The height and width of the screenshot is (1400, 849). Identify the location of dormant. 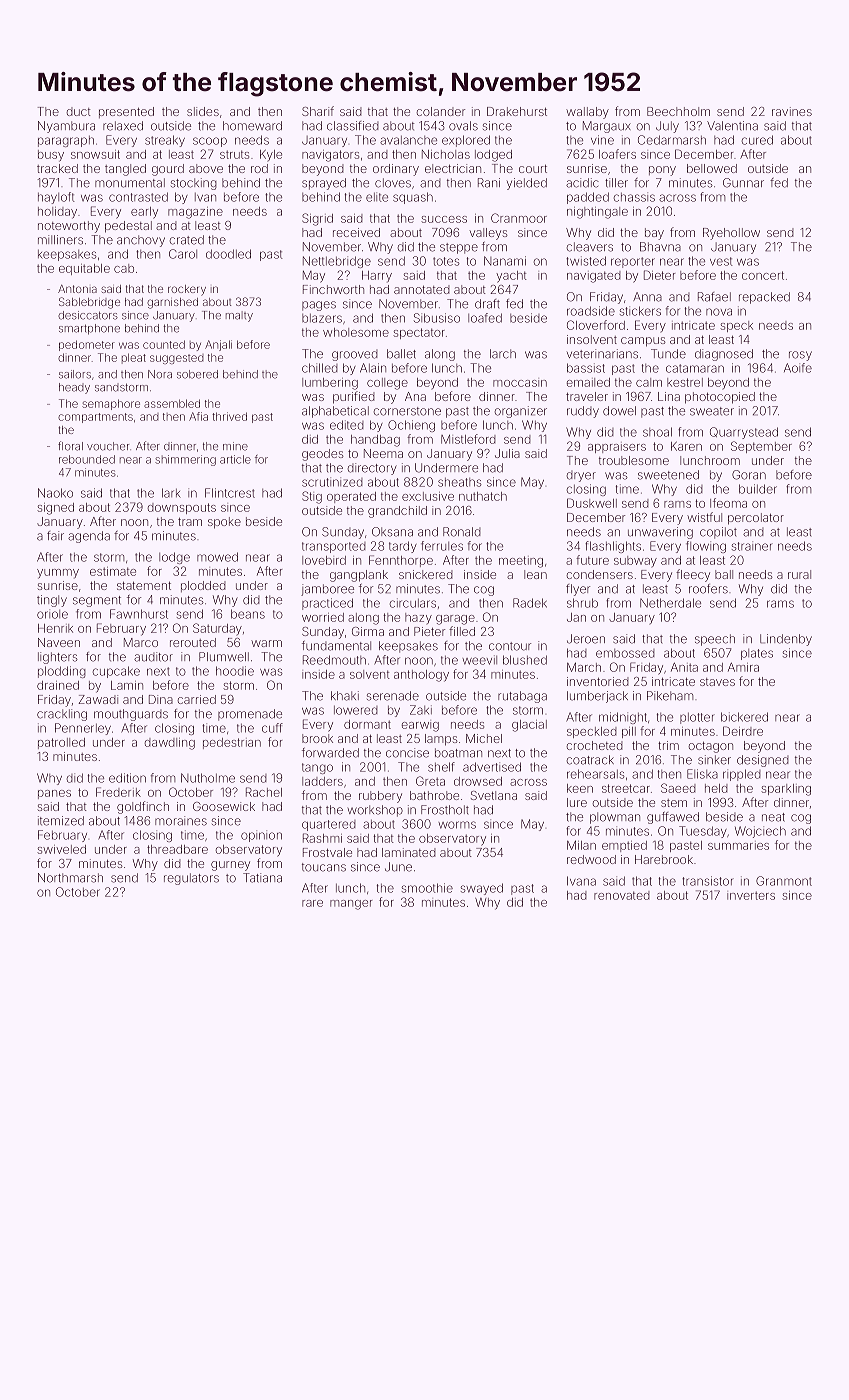
(367, 724).
